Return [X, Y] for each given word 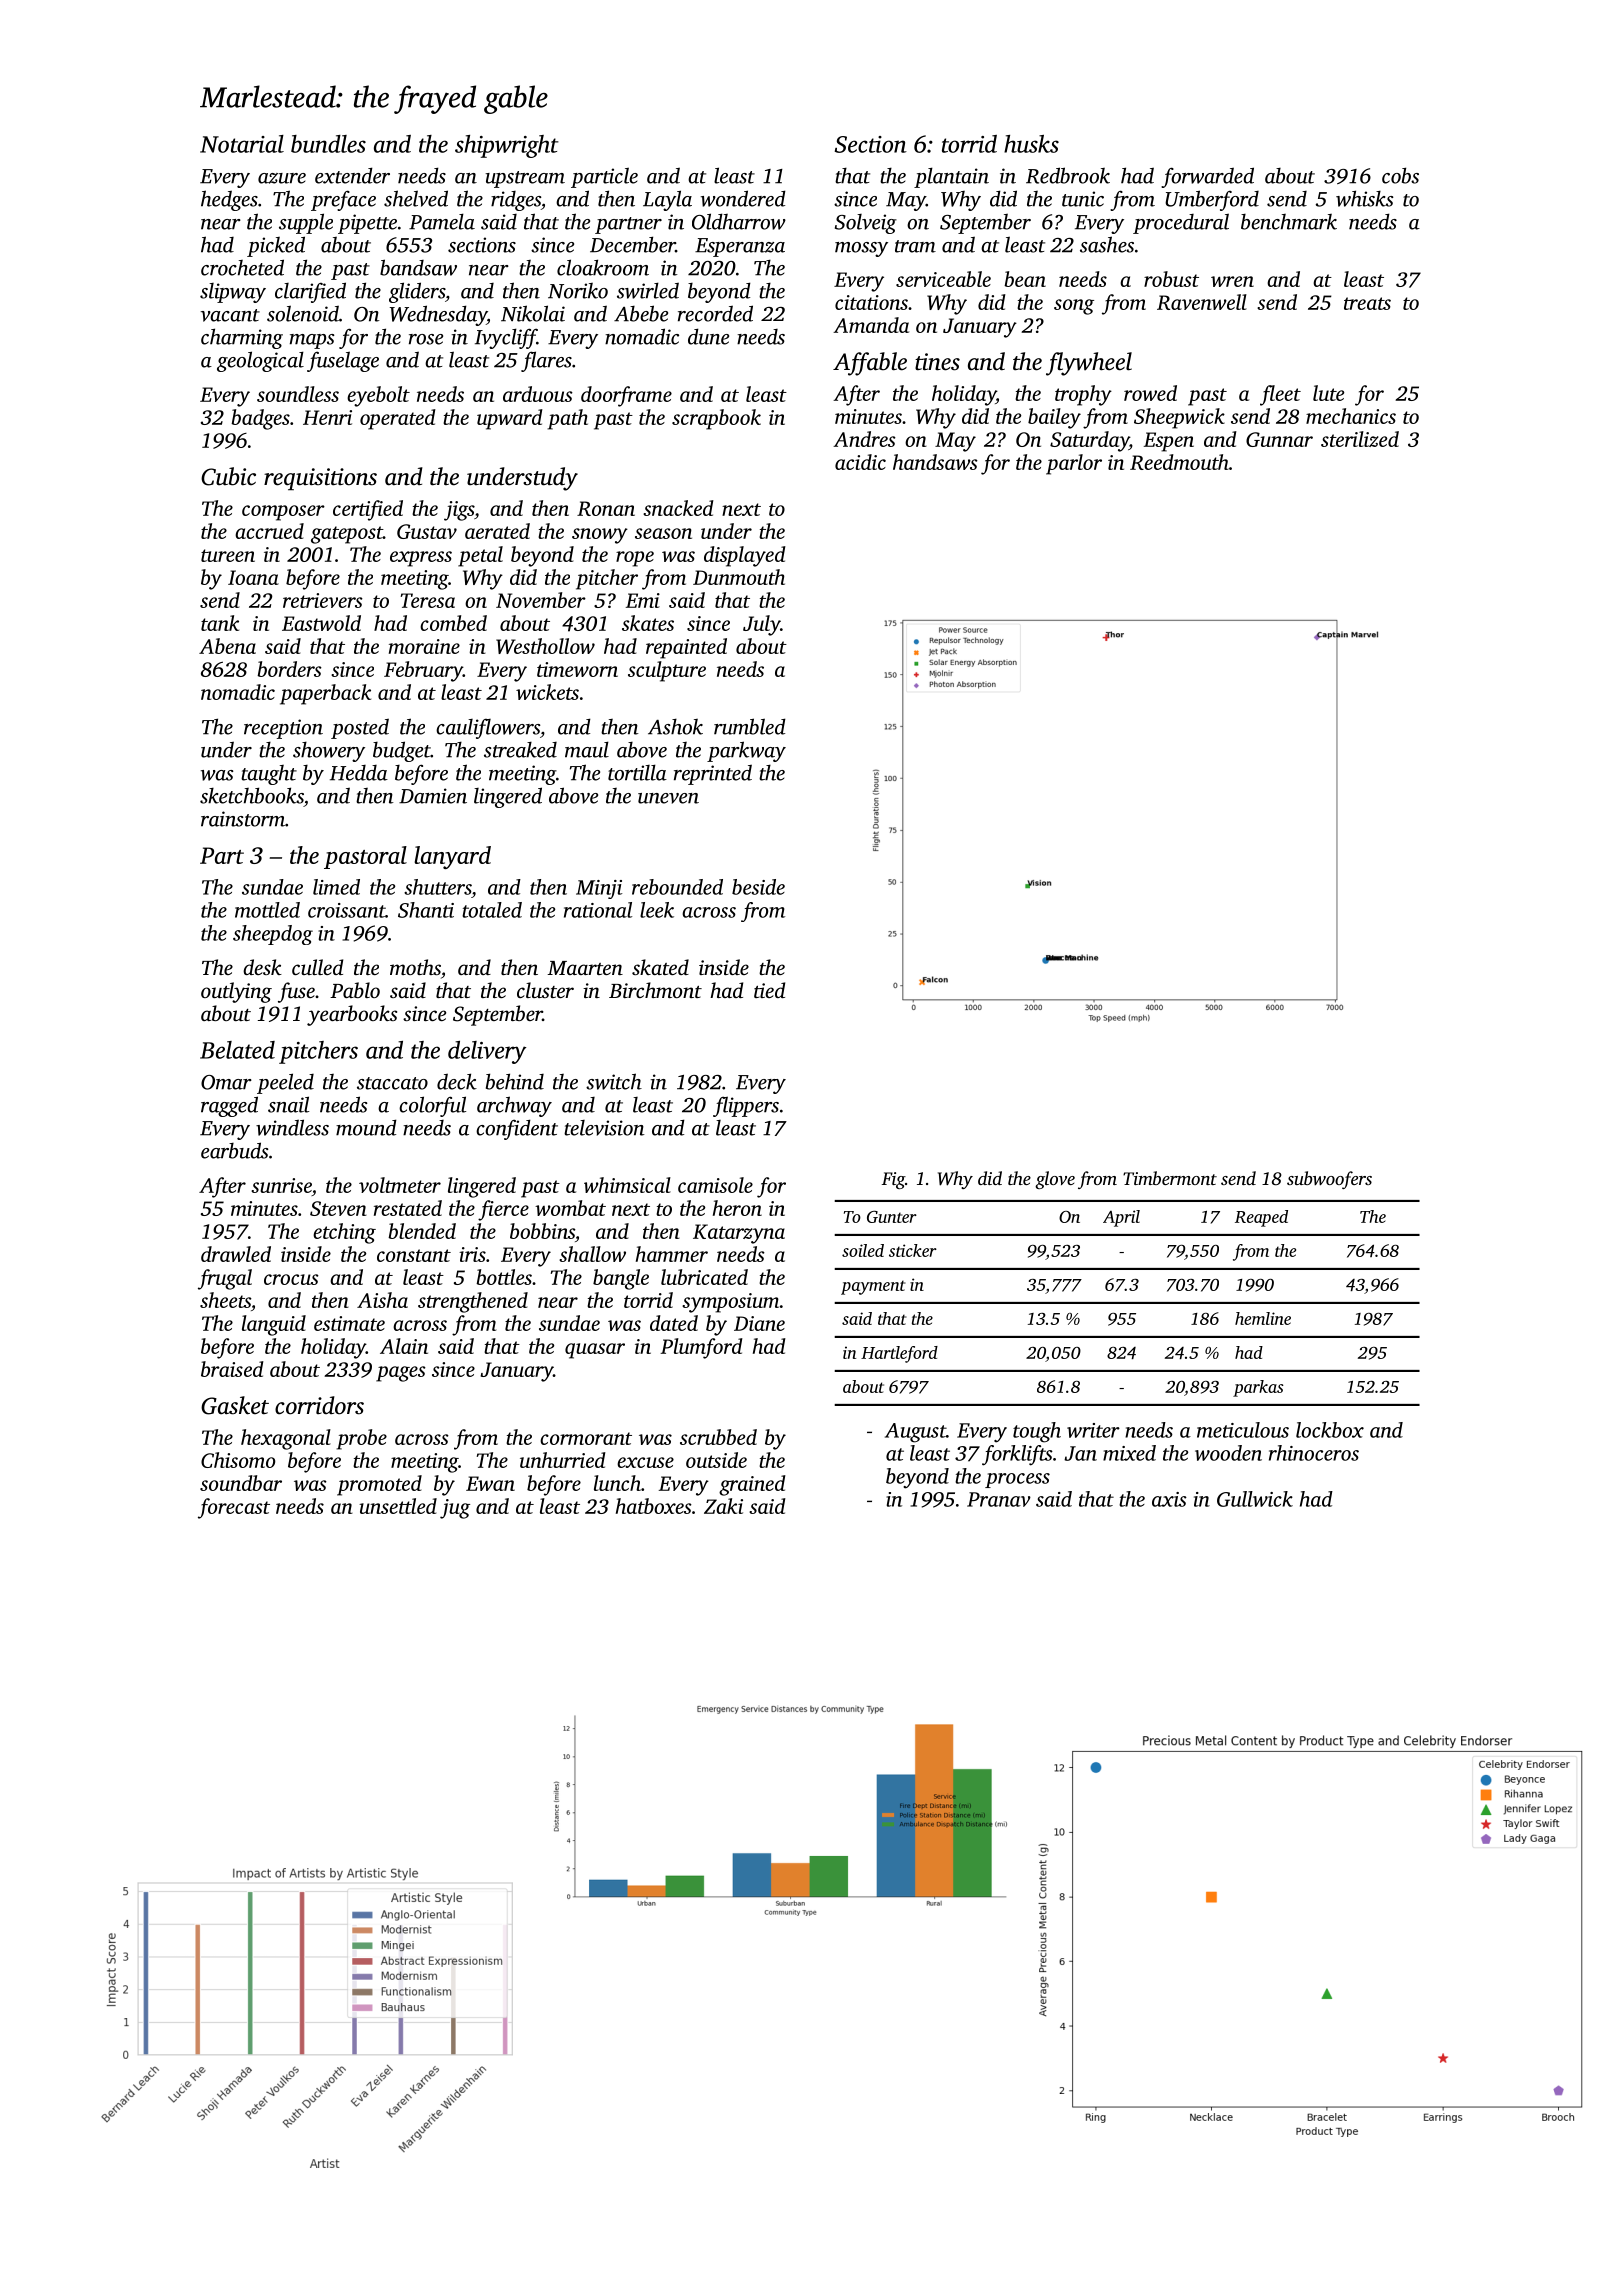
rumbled [750, 726]
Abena [227, 646]
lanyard [452, 857]
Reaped [1261, 1218]
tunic [1083, 199]
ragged [229, 1106]
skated [660, 967]
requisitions [320, 479]
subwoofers [1329, 1180]
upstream [525, 179]
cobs [1400, 175]
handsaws [935, 462]
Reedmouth [1179, 462]
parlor [1074, 464]
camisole [715, 1185]
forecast [234, 1508]
